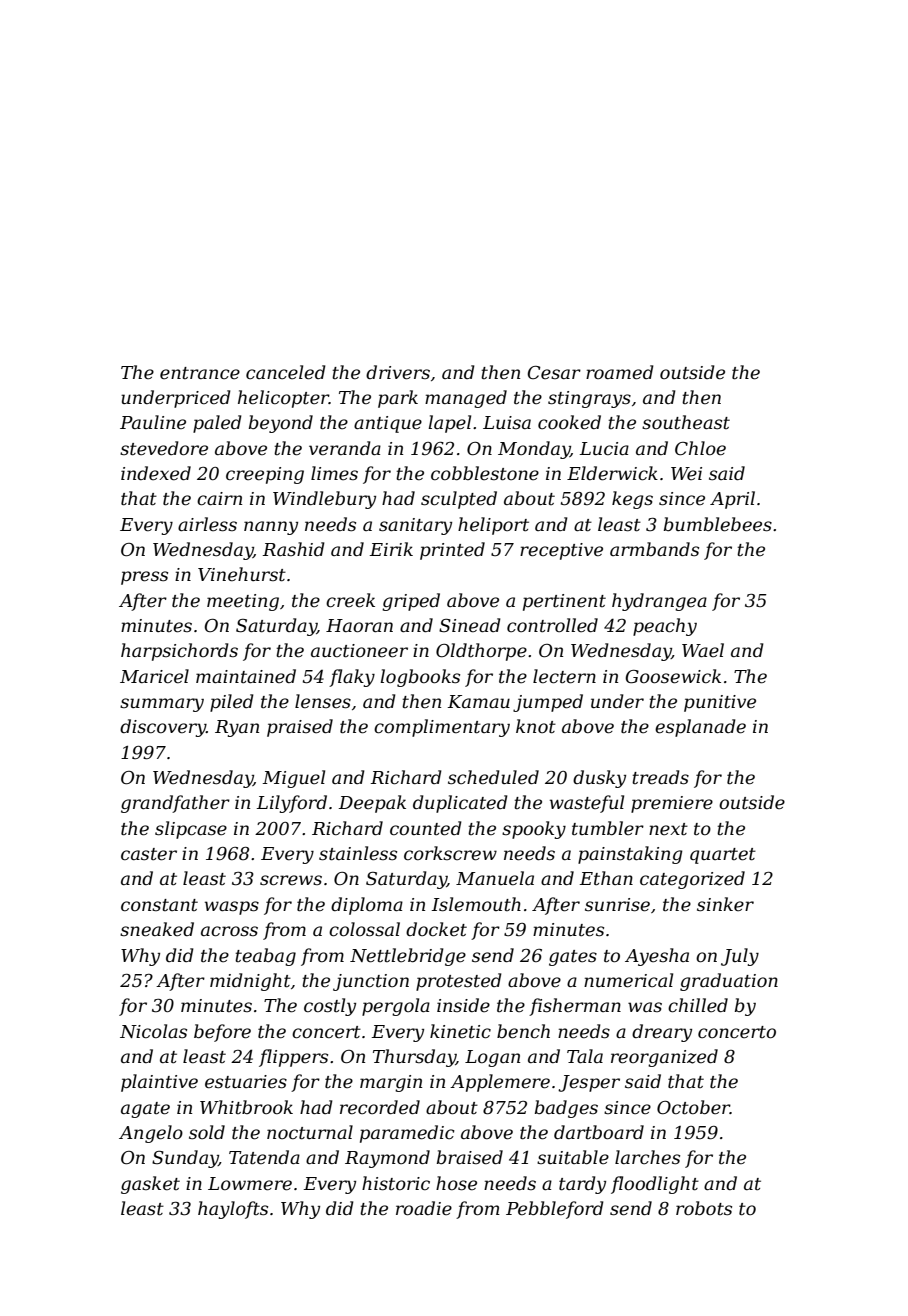 This screenshot has width=908, height=1316. I want to click on Tala, so click(585, 1056).
